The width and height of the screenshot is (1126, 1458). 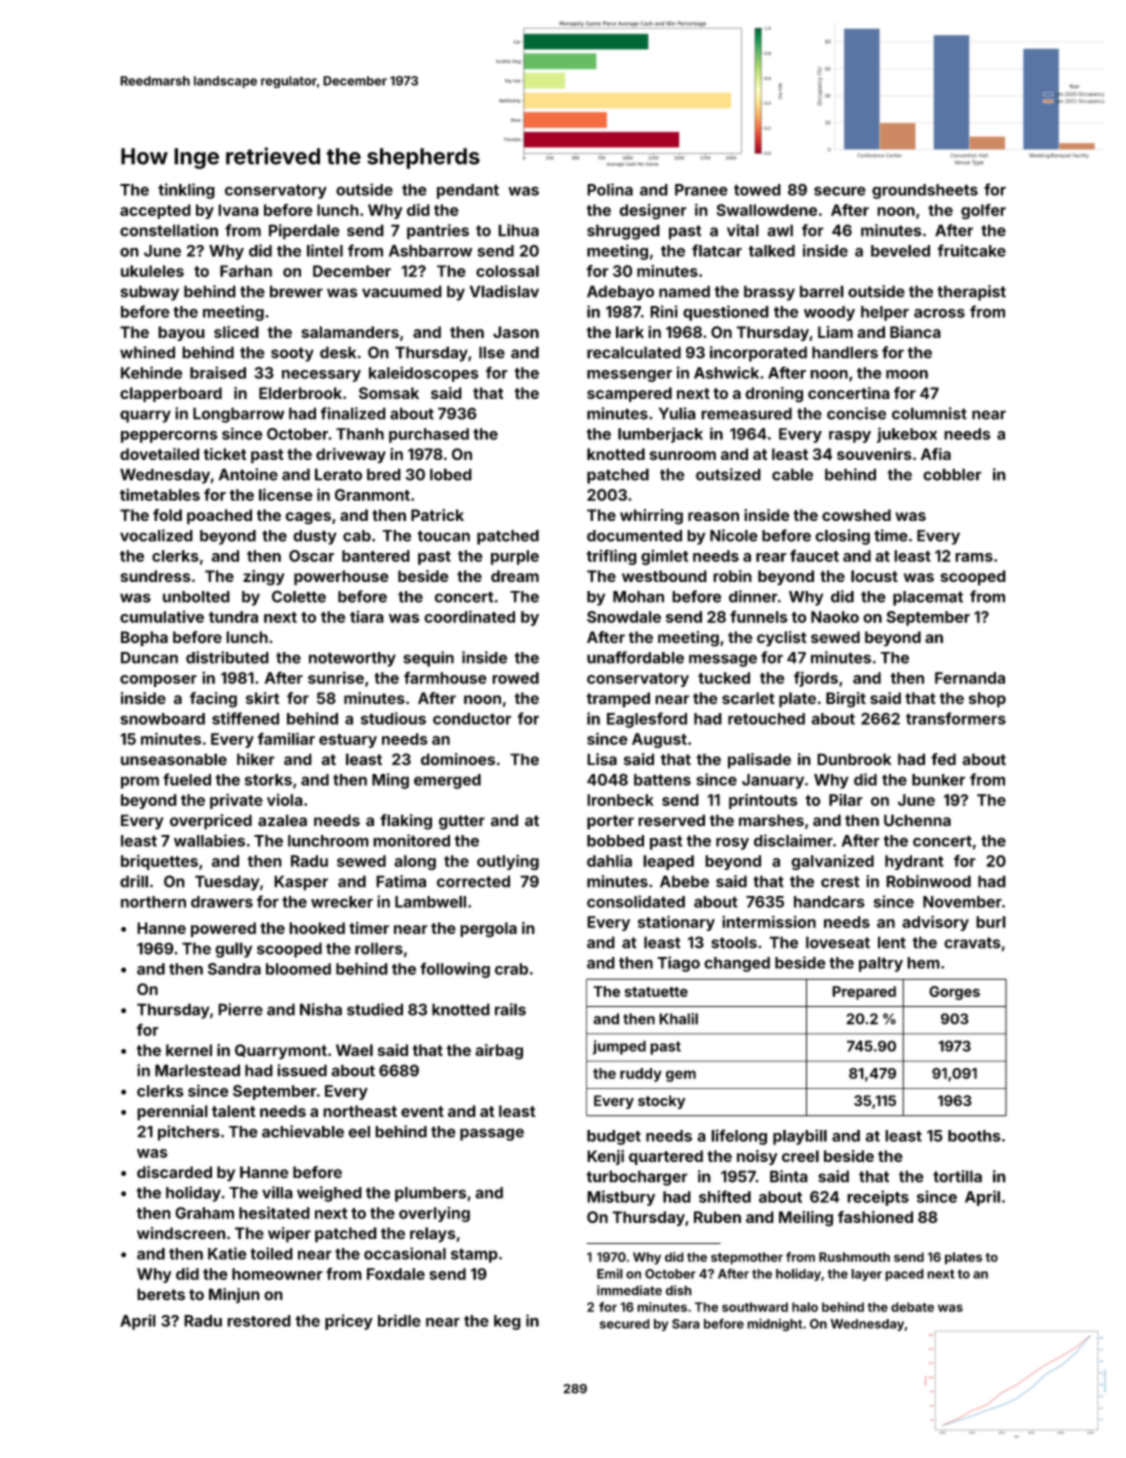 I want to click on debate, so click(x=912, y=1307).
